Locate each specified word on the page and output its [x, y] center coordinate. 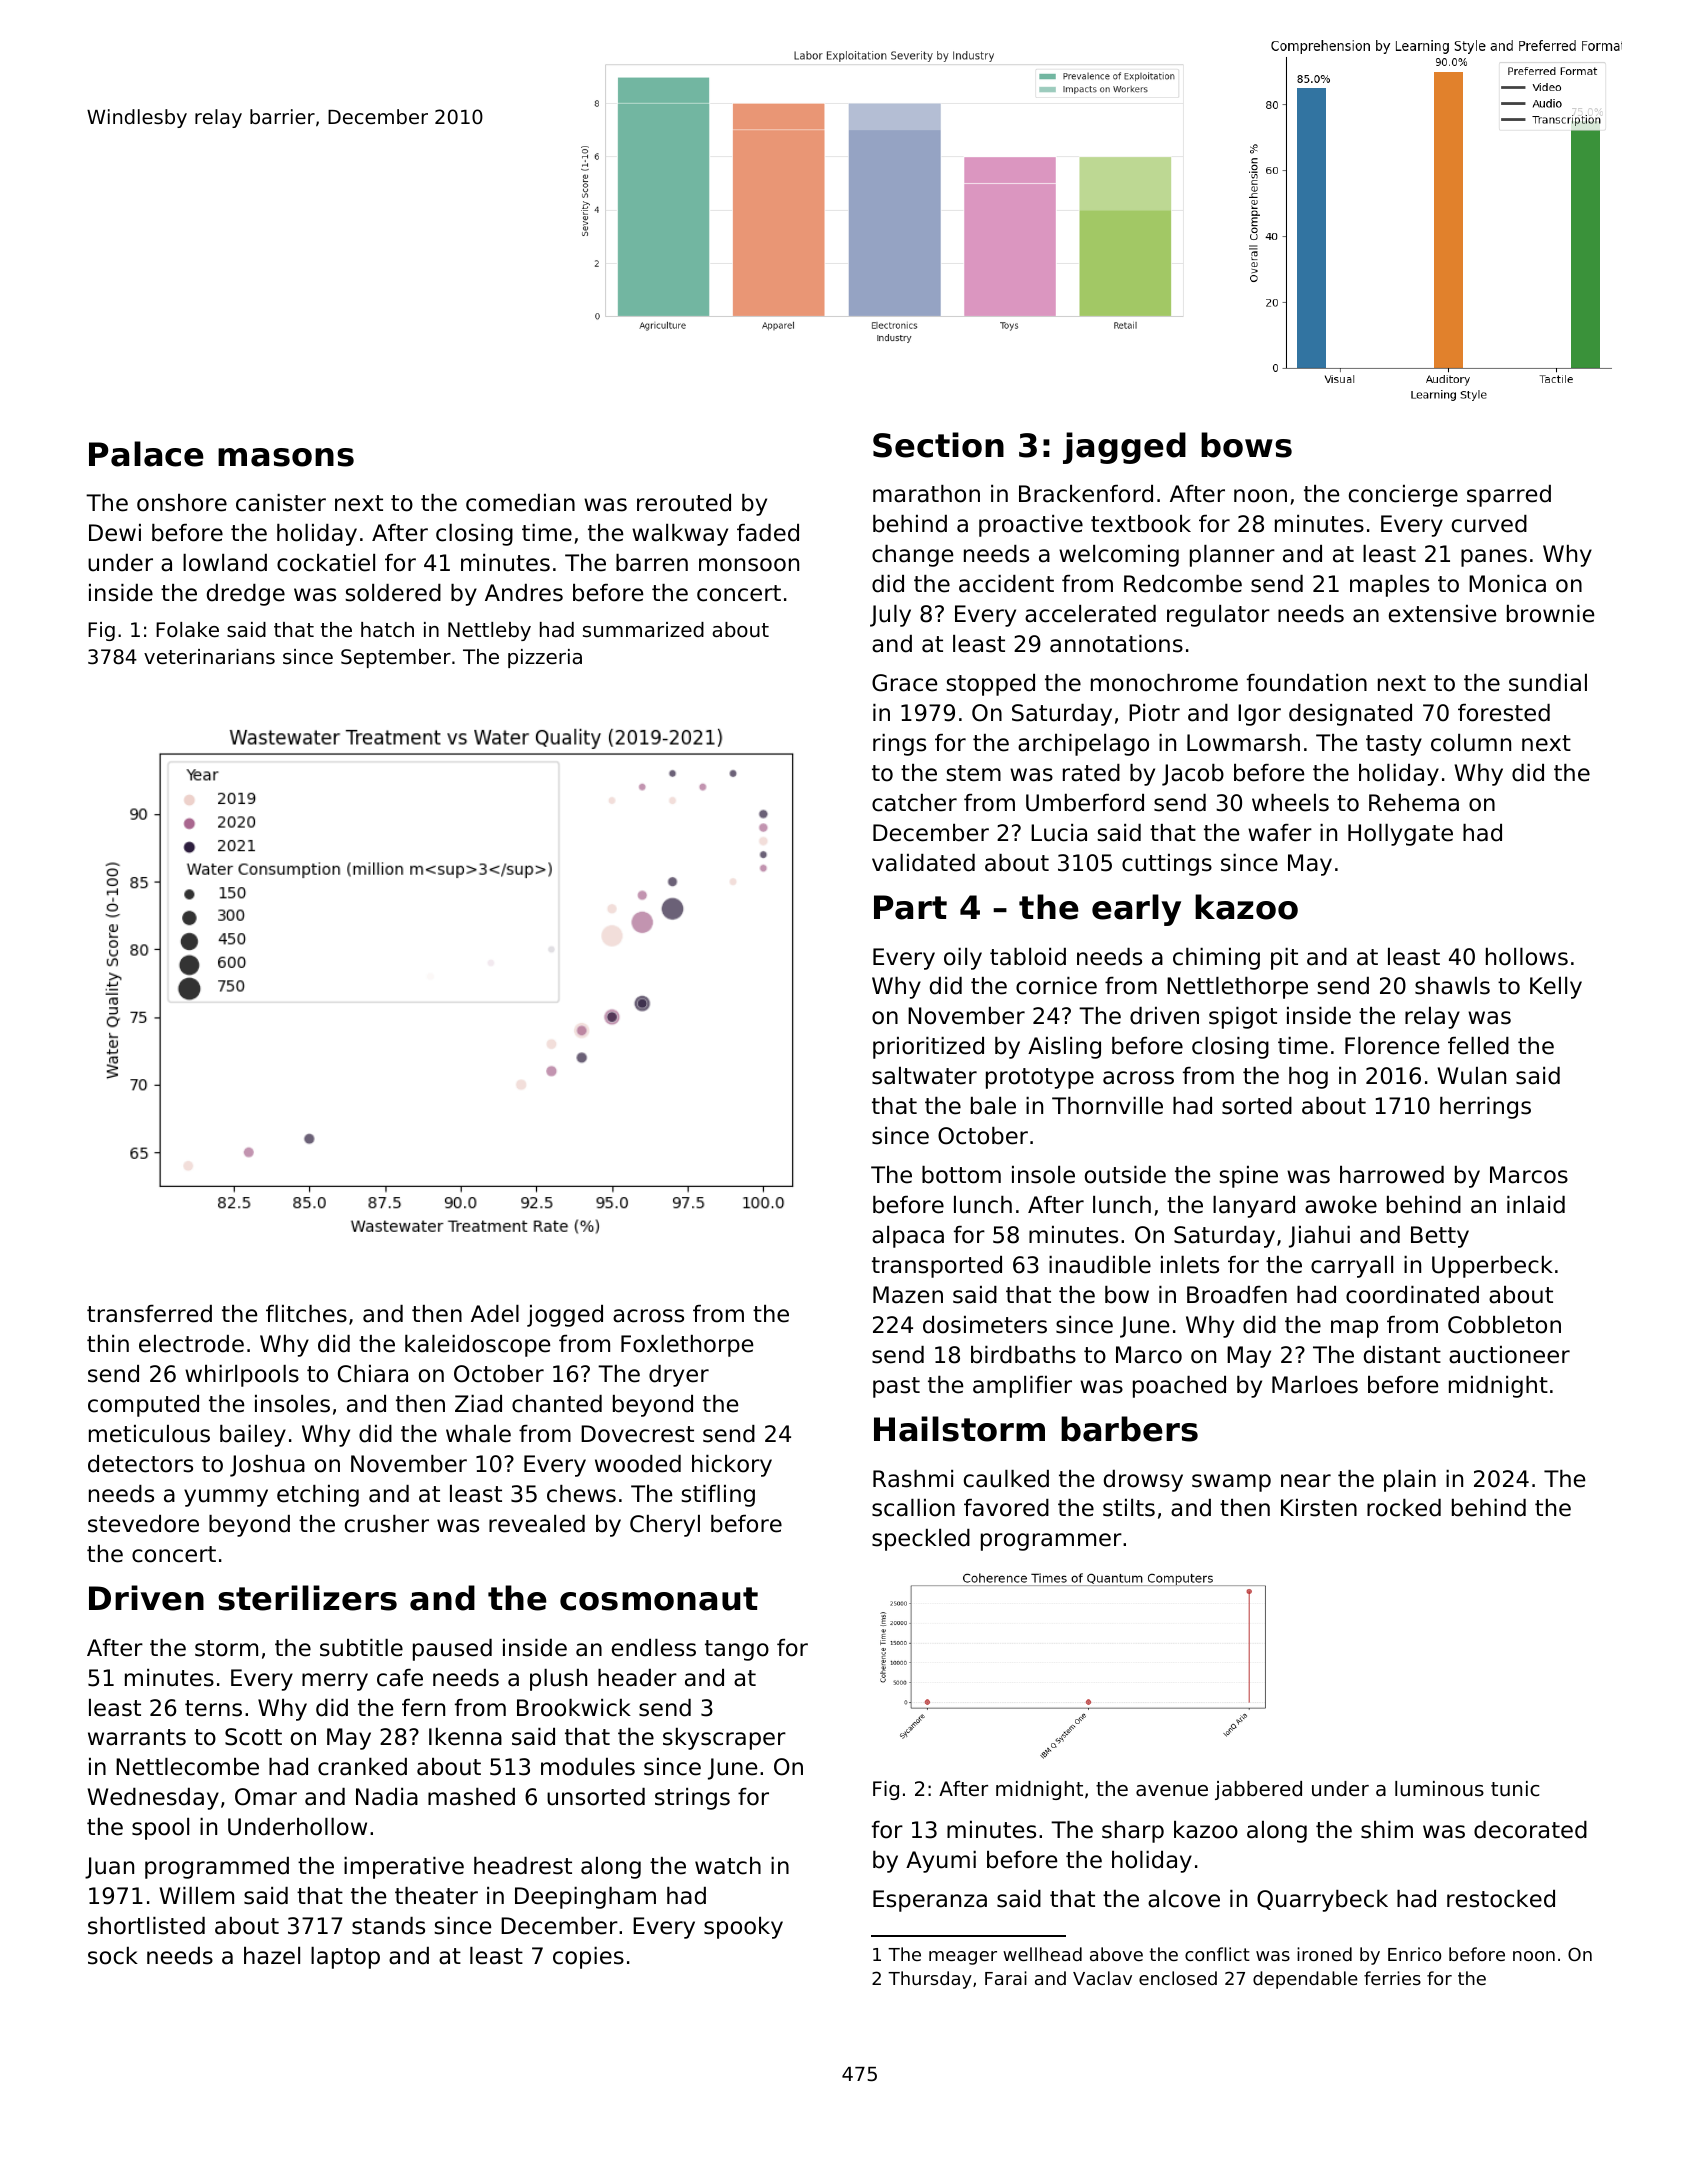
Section [938, 445]
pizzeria [545, 658]
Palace [146, 454]
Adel [495, 1314]
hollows [1527, 957]
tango [737, 1650]
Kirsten [1319, 1508]
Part [910, 907]
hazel [272, 1956]
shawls [1452, 986]
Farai [1006, 1978]
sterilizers [307, 1598]
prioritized [928, 1048]
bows [1246, 445]
